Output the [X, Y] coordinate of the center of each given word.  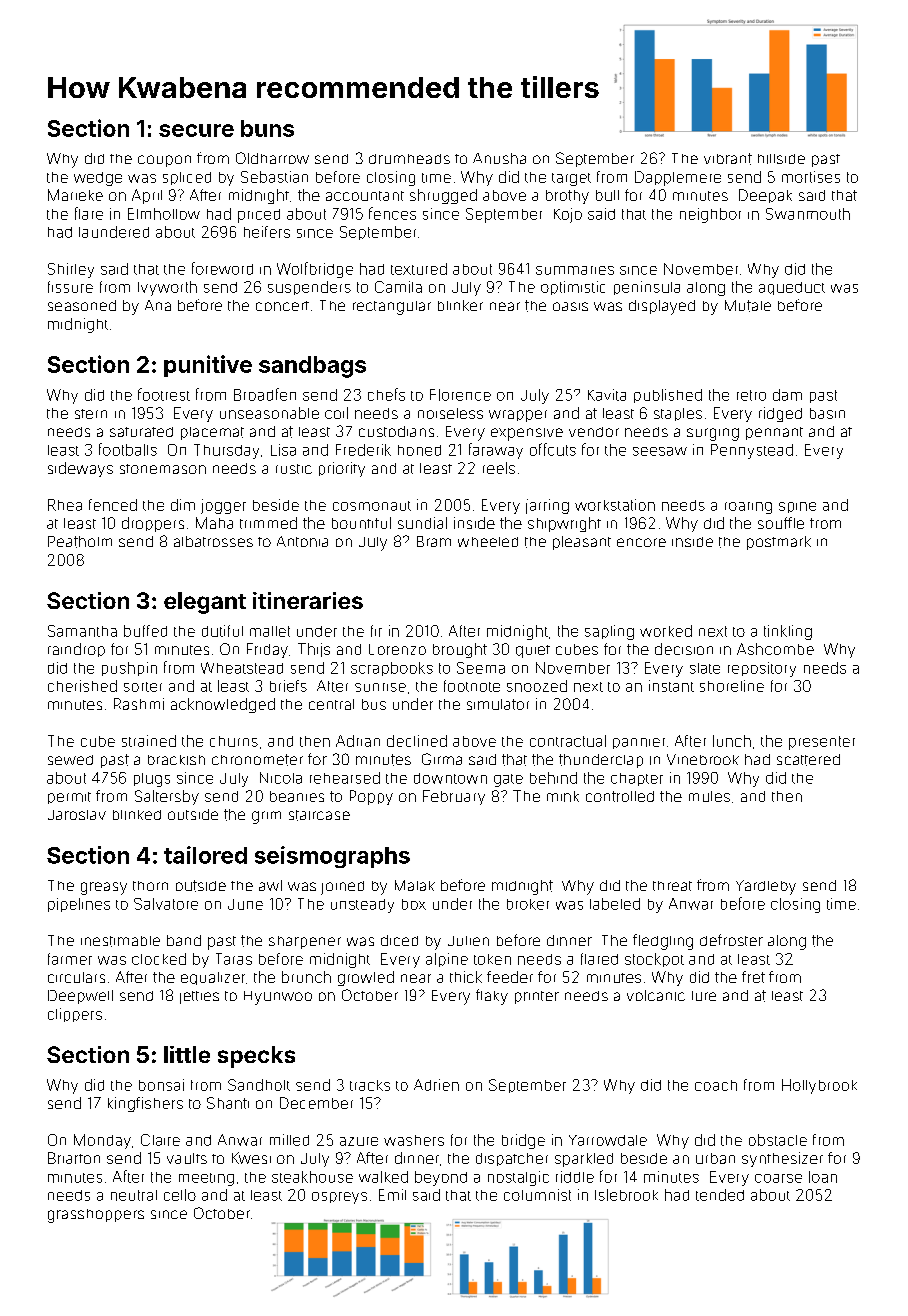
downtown [450, 778]
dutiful [222, 631]
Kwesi [251, 1158]
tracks [370, 1085]
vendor [594, 432]
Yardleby [766, 887]
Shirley [71, 270]
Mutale [748, 306]
